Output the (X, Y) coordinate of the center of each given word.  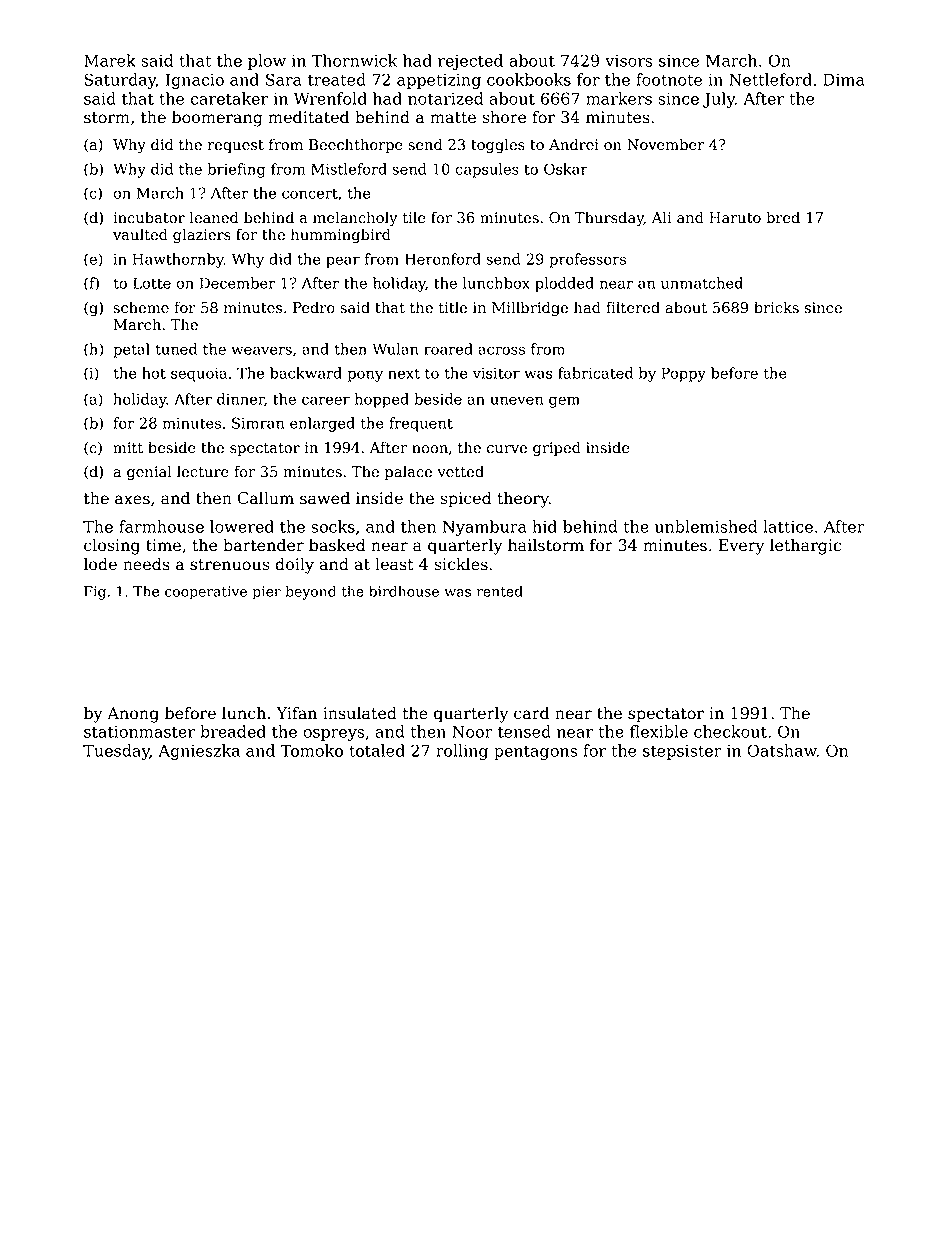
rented (500, 591)
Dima (844, 79)
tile (414, 217)
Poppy (683, 374)
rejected (470, 62)
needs (146, 564)
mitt (128, 448)
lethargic (805, 546)
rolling (462, 752)
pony (365, 376)
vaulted (140, 234)
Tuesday (116, 752)
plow (267, 62)
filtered (633, 307)
